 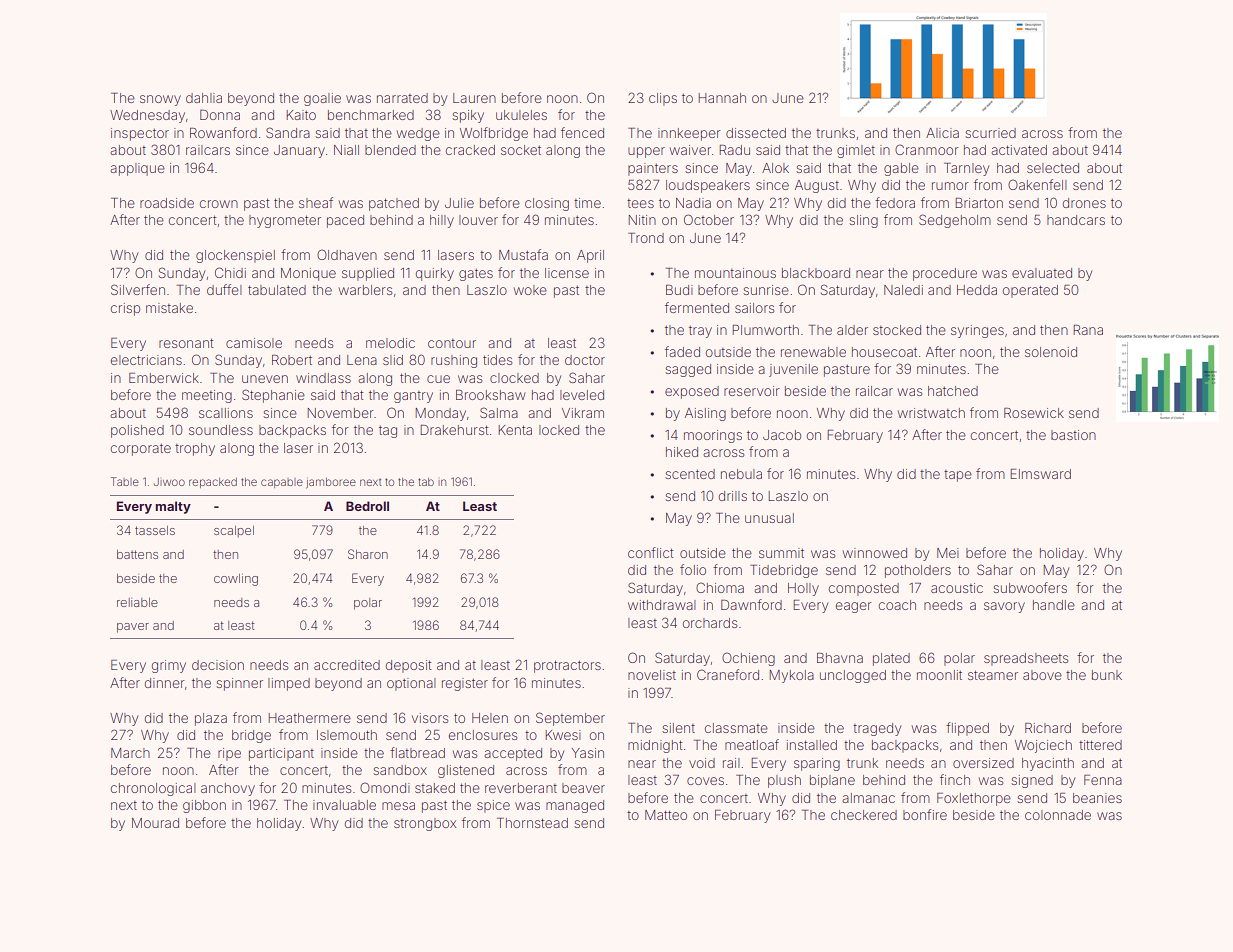 What do you see at coordinates (221, 430) in the image?
I see `soundless` at bounding box center [221, 430].
